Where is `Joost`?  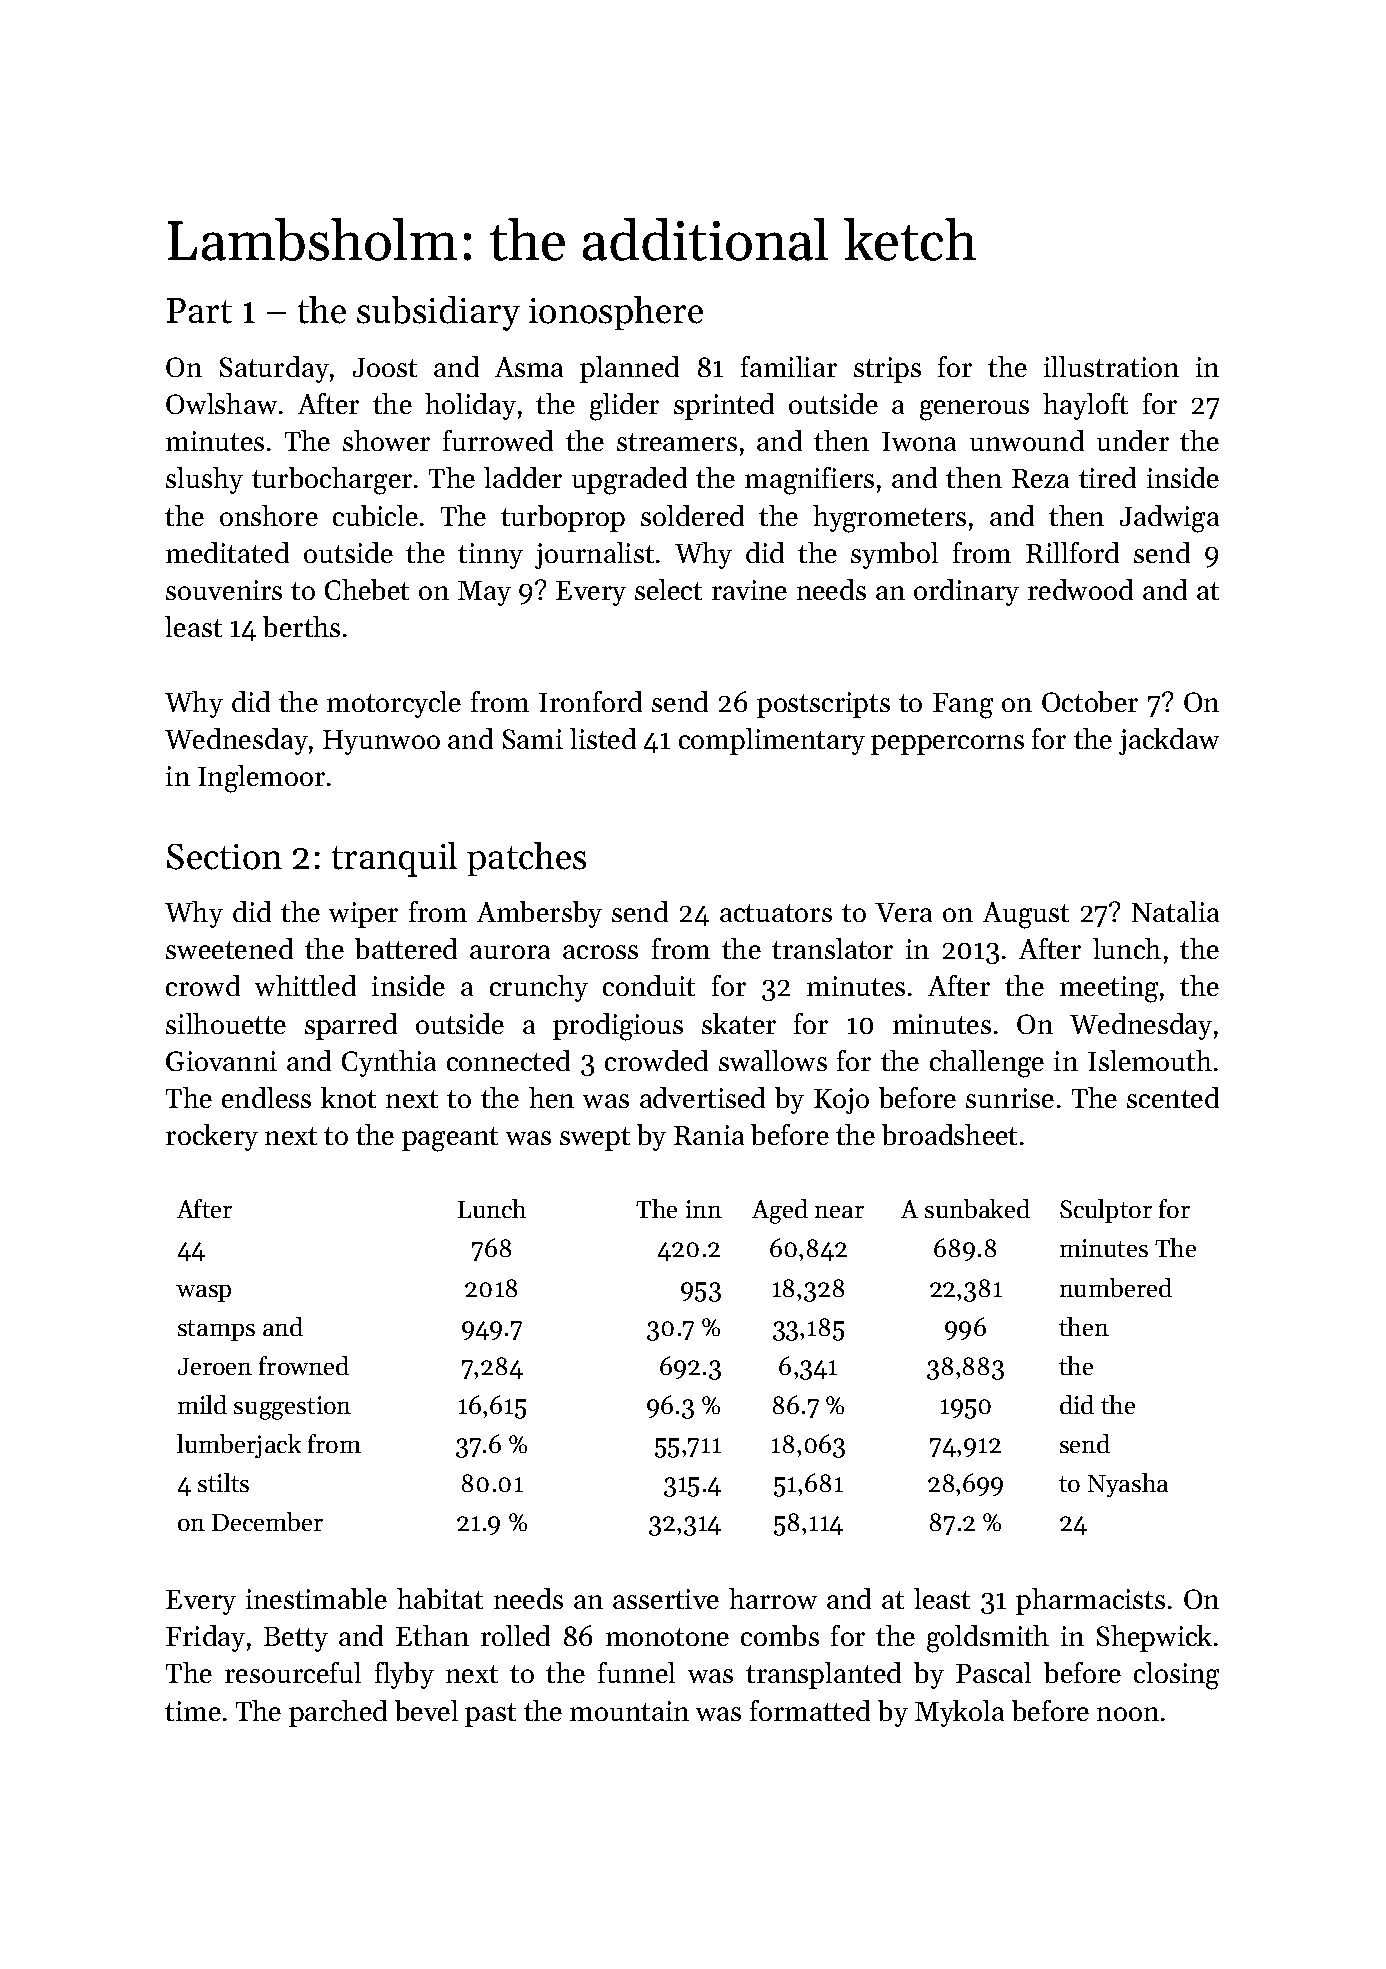
Joost is located at coordinates (385, 367).
